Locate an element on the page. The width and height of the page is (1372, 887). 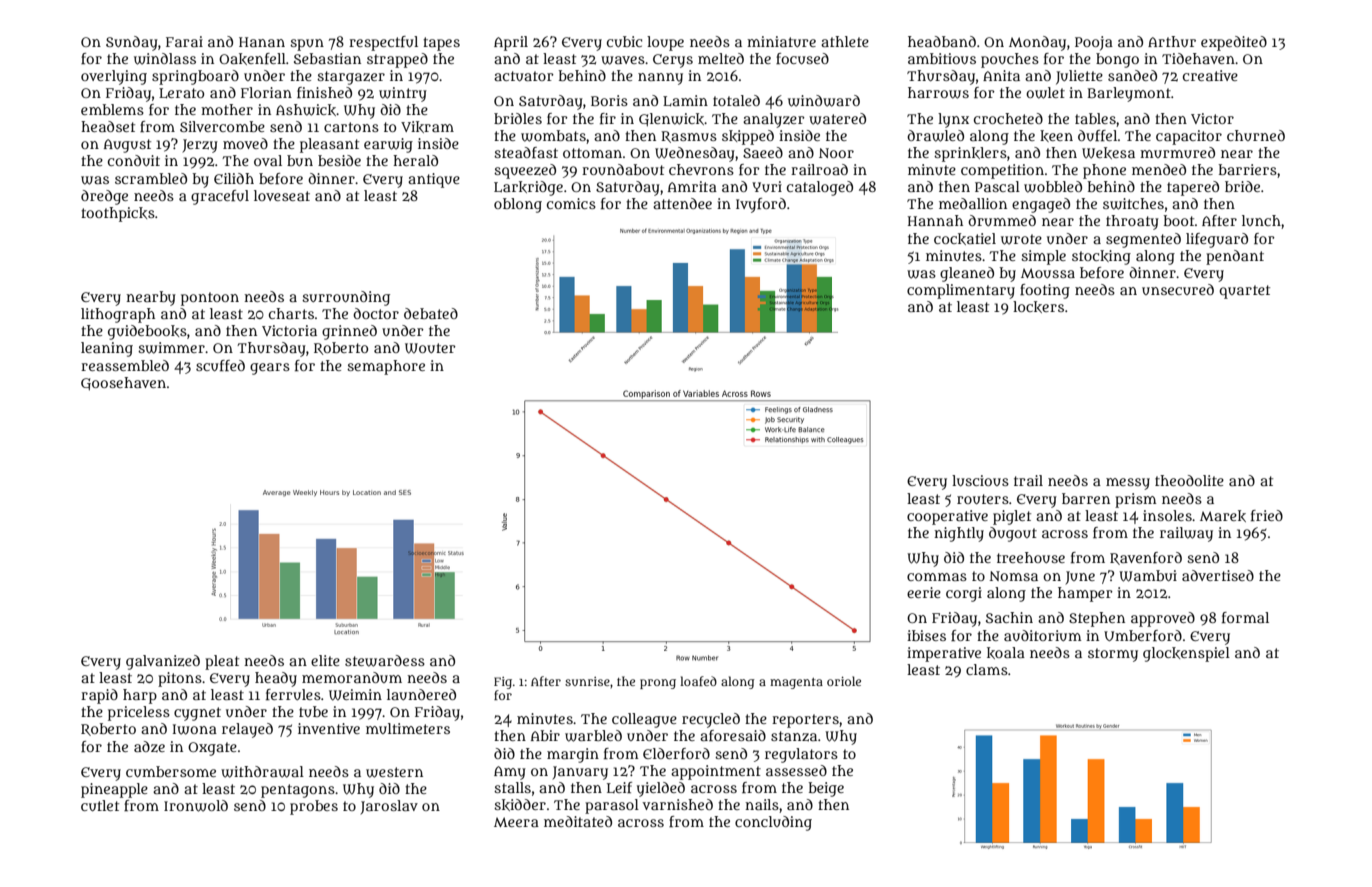
Meera is located at coordinates (516, 822).
